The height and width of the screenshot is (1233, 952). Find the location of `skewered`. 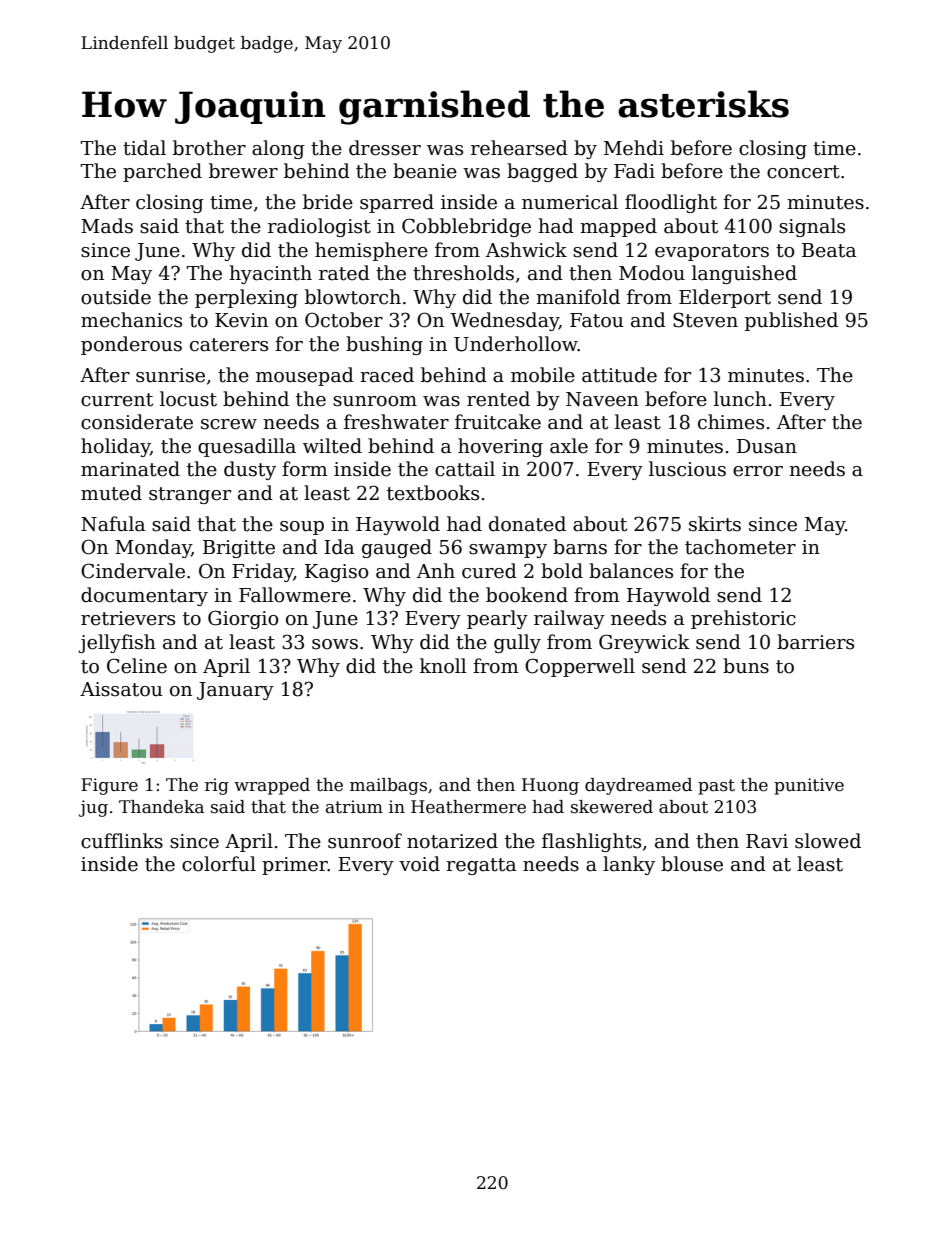

skewered is located at coordinates (612, 807).
